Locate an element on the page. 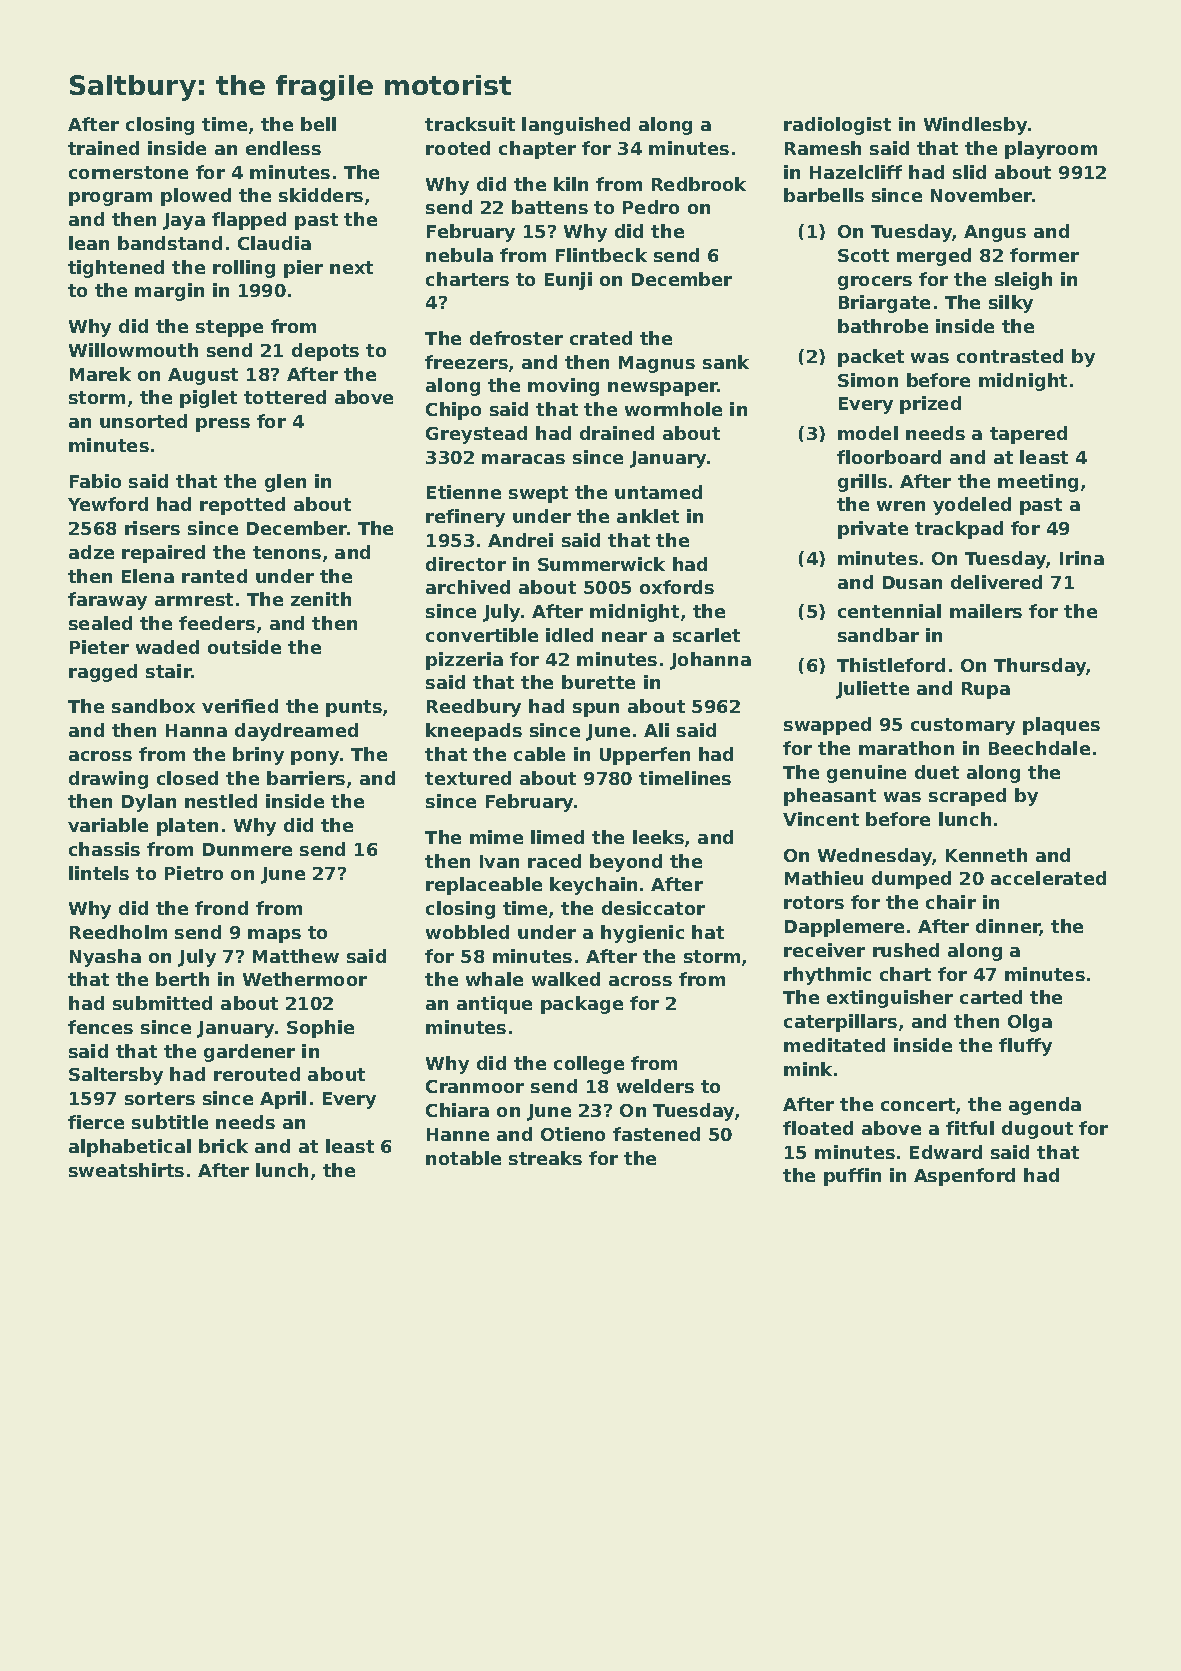  languished is located at coordinates (576, 126).
